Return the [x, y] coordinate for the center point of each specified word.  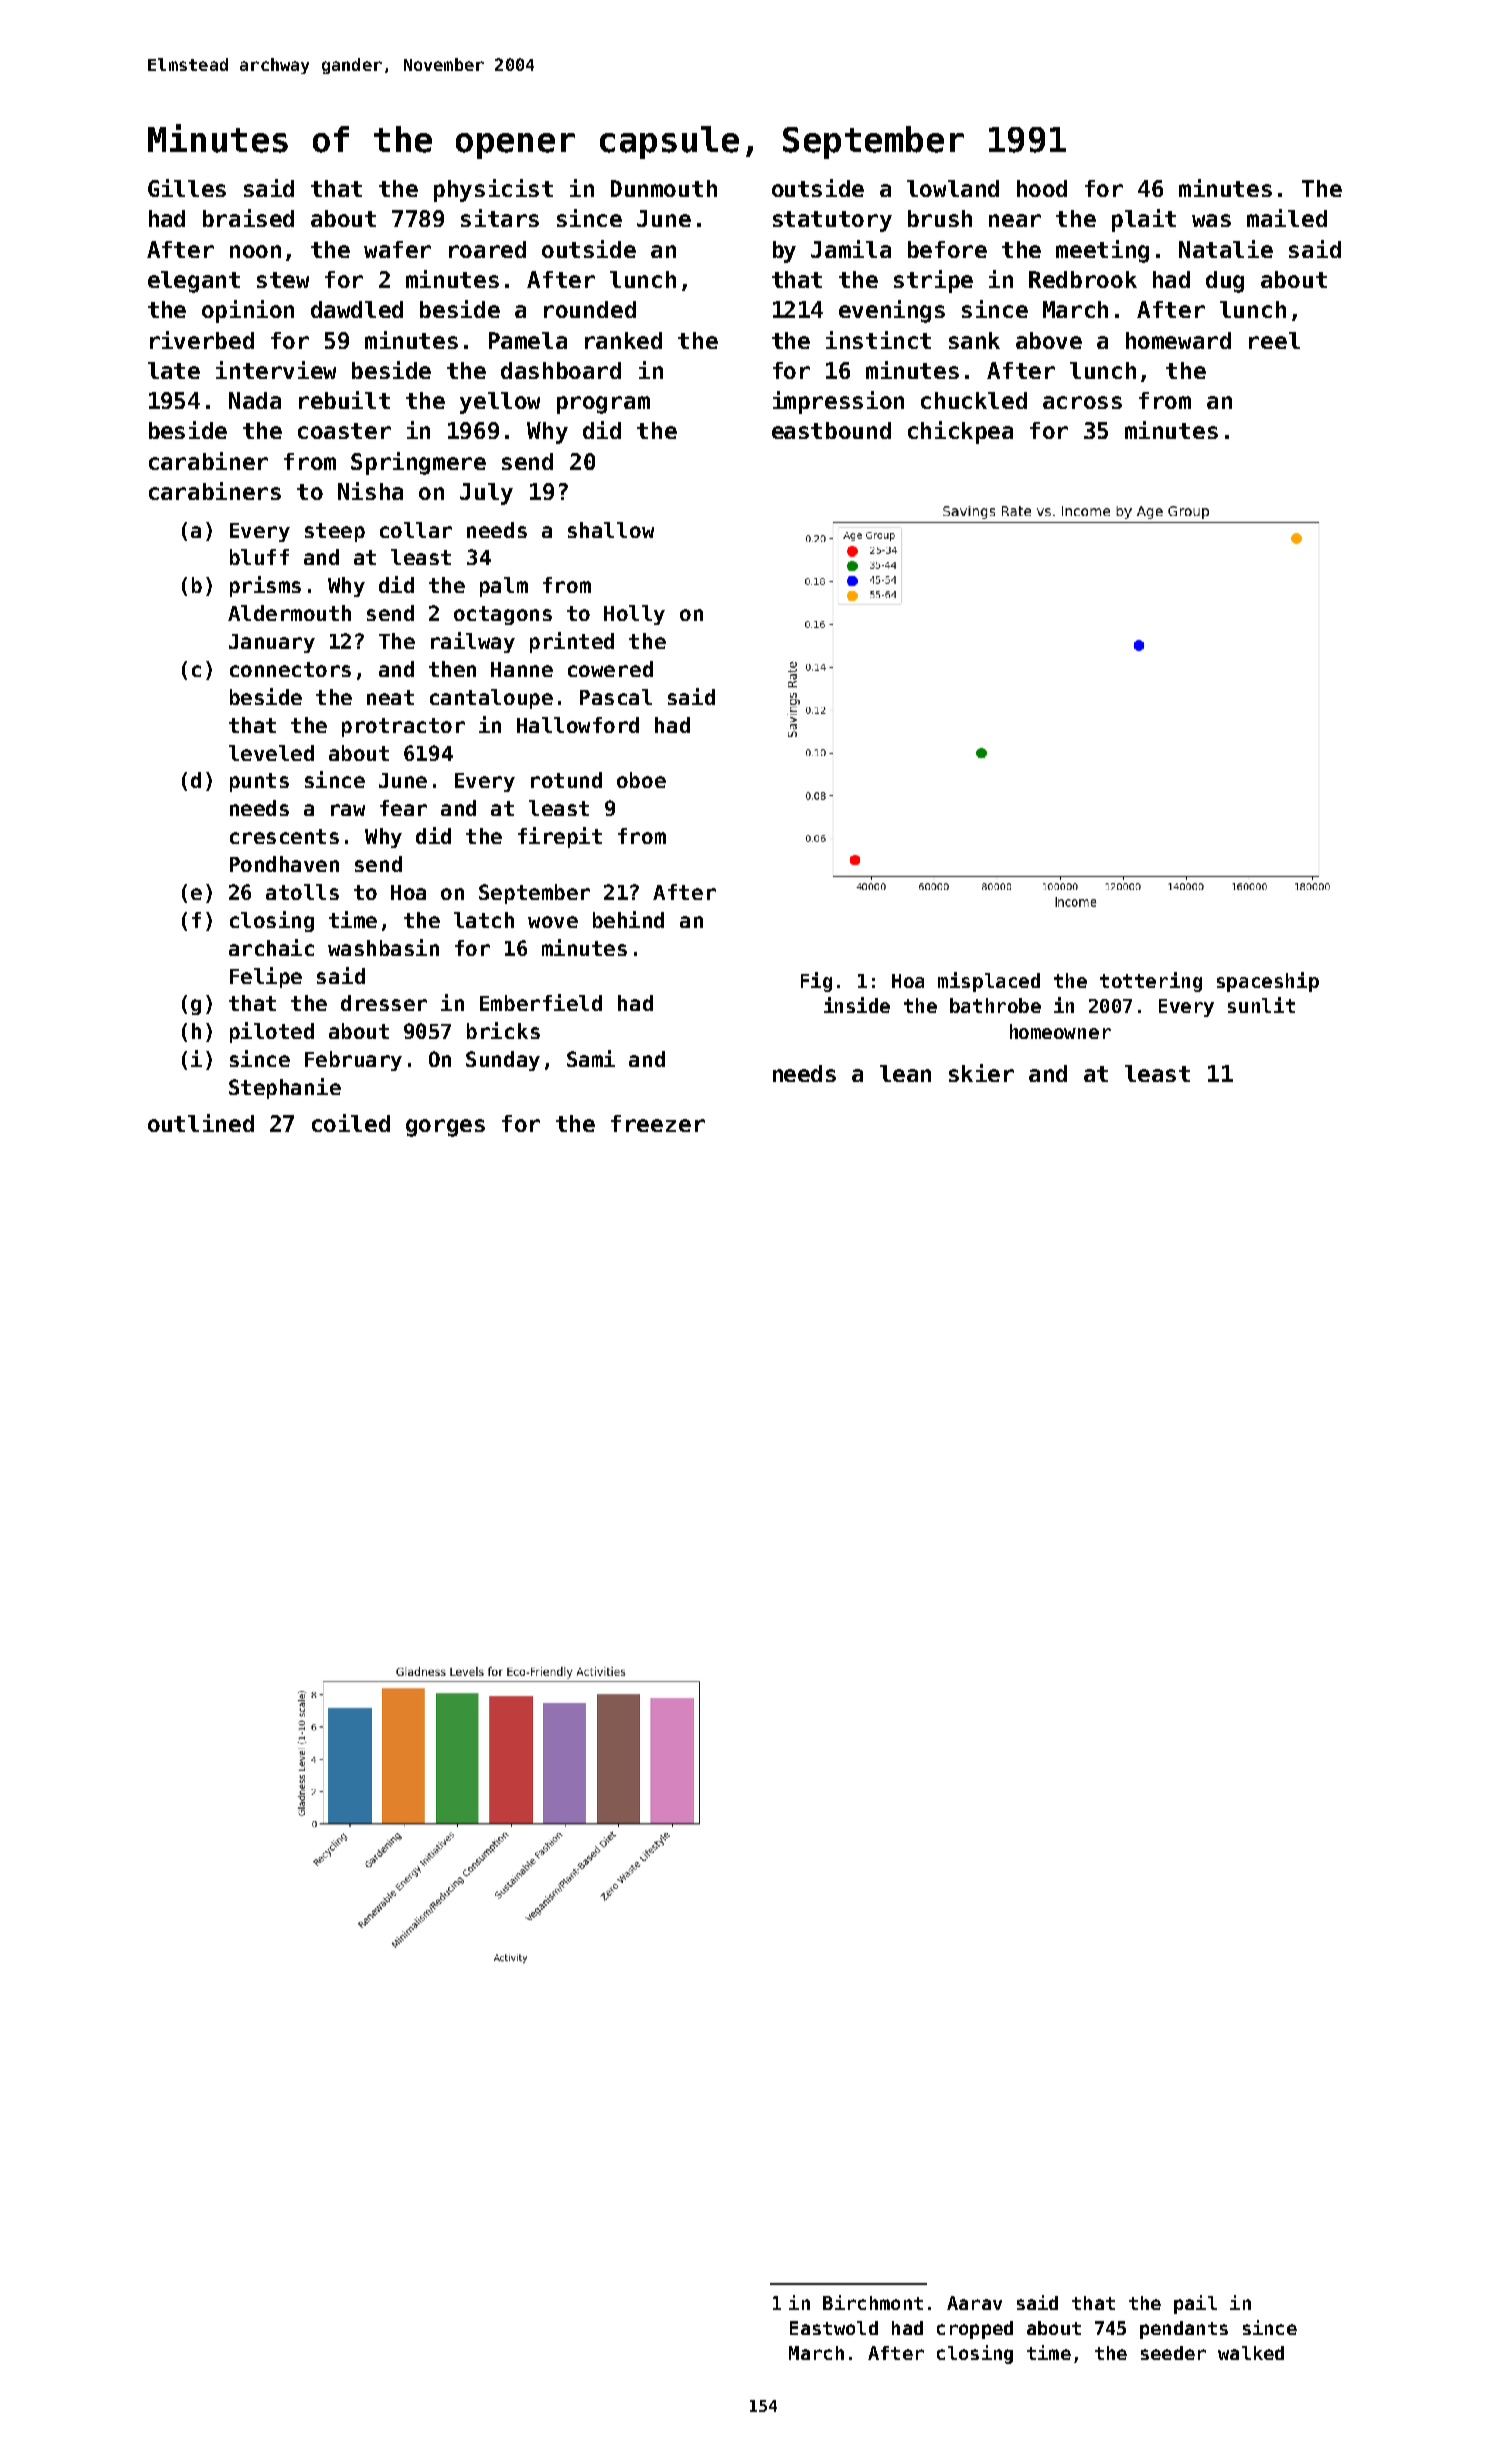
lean [905, 1073]
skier [981, 1073]
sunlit [1261, 1005]
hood [1042, 188]
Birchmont [873, 2302]
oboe [641, 780]
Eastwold [834, 2328]
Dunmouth [664, 188]
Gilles [187, 188]
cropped [975, 2330]
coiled [351, 1123]
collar [416, 530]
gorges [445, 1128]
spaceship [1268, 982]
